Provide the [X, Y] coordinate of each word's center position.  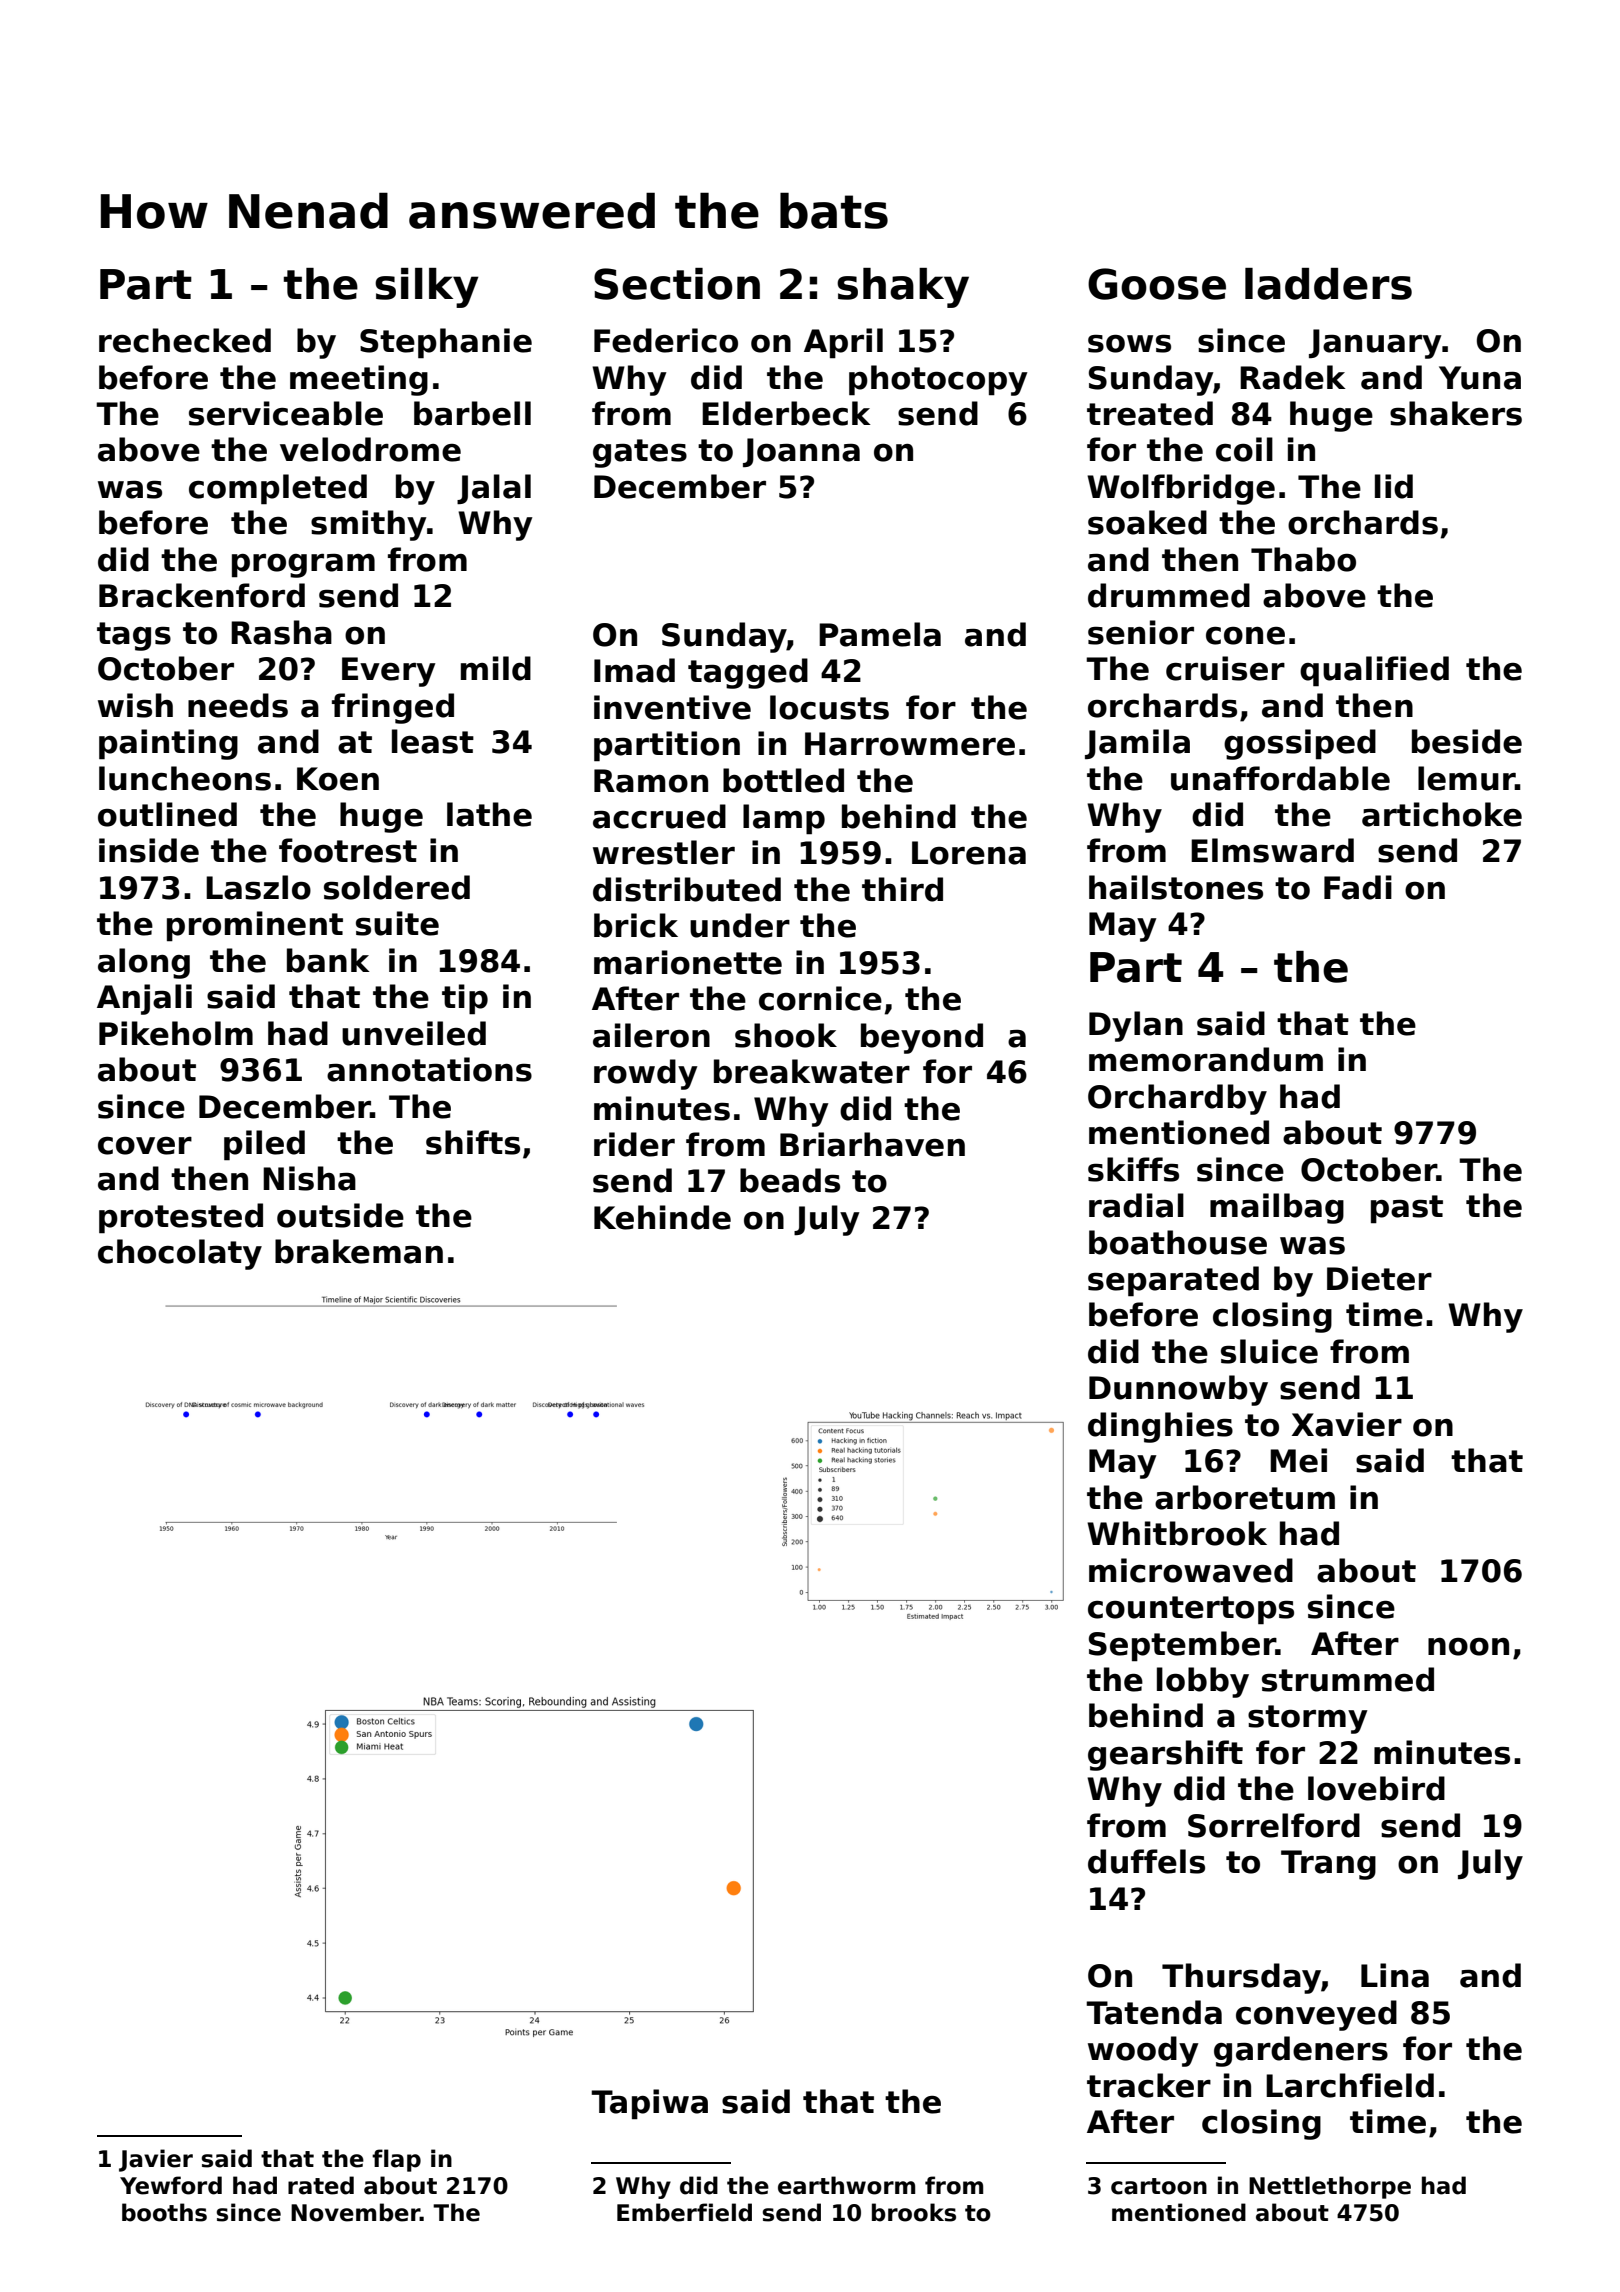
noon [1468, 1647]
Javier [156, 2160]
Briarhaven [872, 1144]
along [144, 963]
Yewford [171, 2185]
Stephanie [446, 343]
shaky [903, 288]
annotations [429, 1069]
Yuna [1480, 378]
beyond [922, 1038]
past [1407, 1209]
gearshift [1165, 1755]
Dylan [1136, 1026]
